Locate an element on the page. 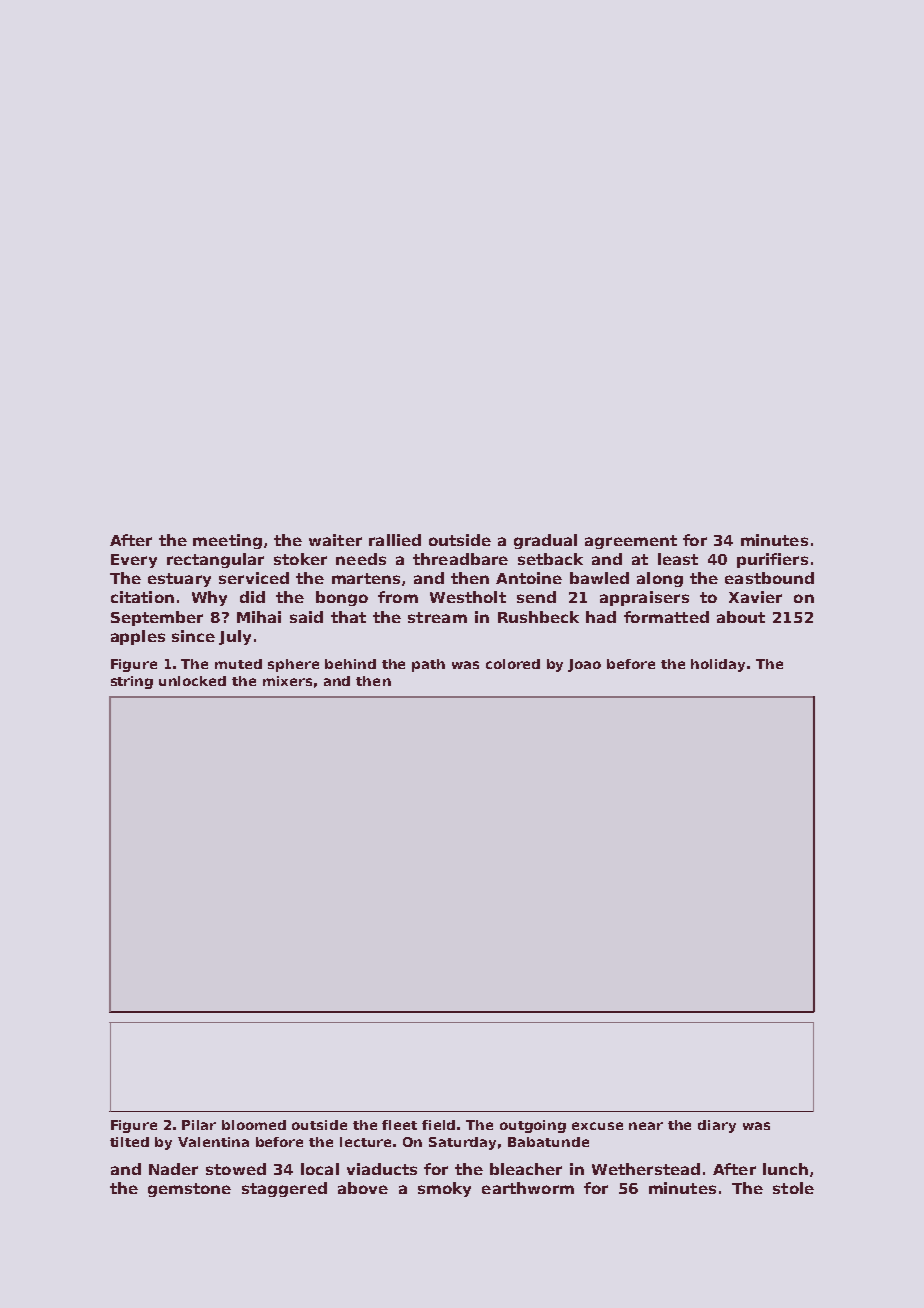 This page has height=1308, width=924. waiter is located at coordinates (335, 540).
